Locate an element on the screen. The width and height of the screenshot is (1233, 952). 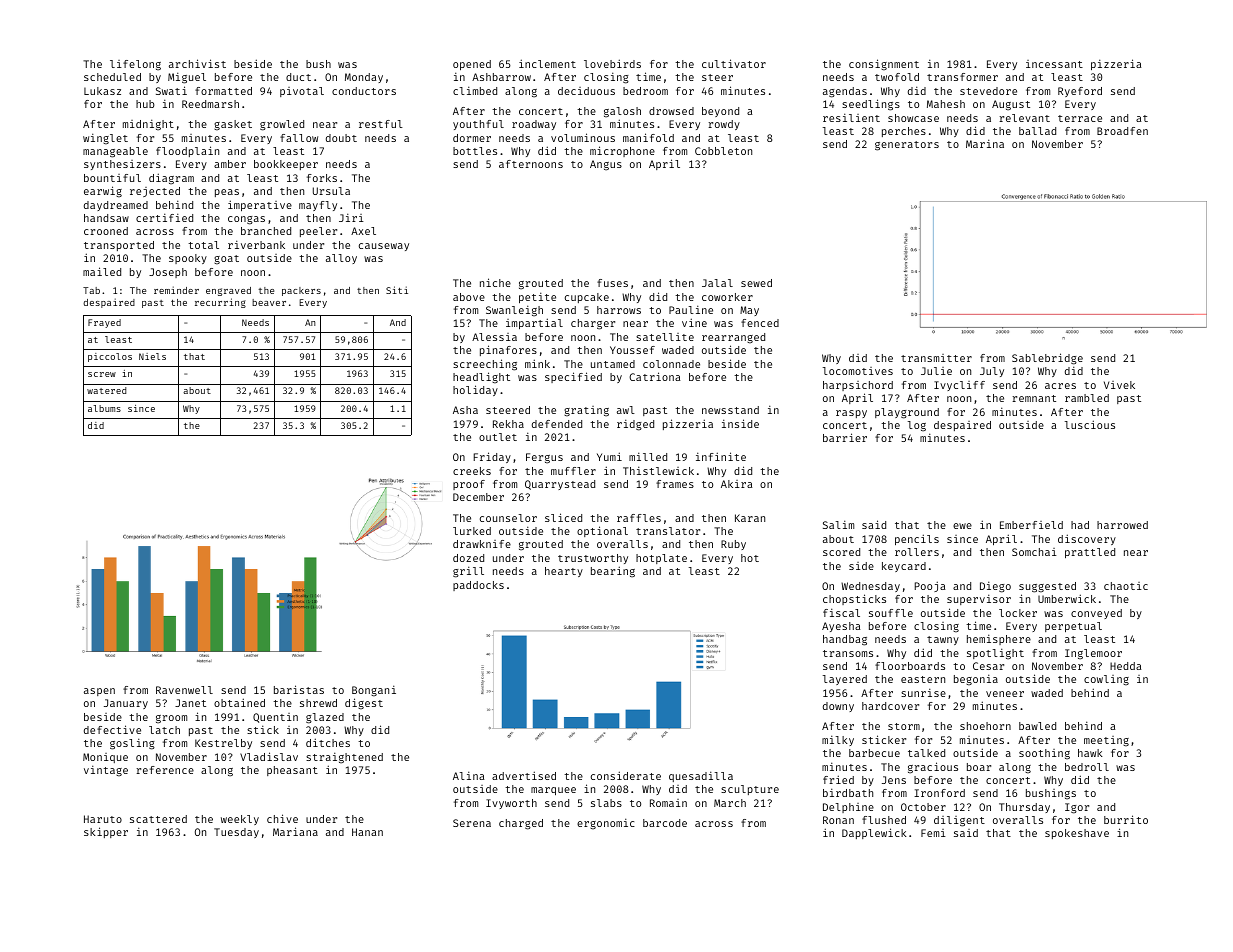
roadway is located at coordinates (534, 125).
